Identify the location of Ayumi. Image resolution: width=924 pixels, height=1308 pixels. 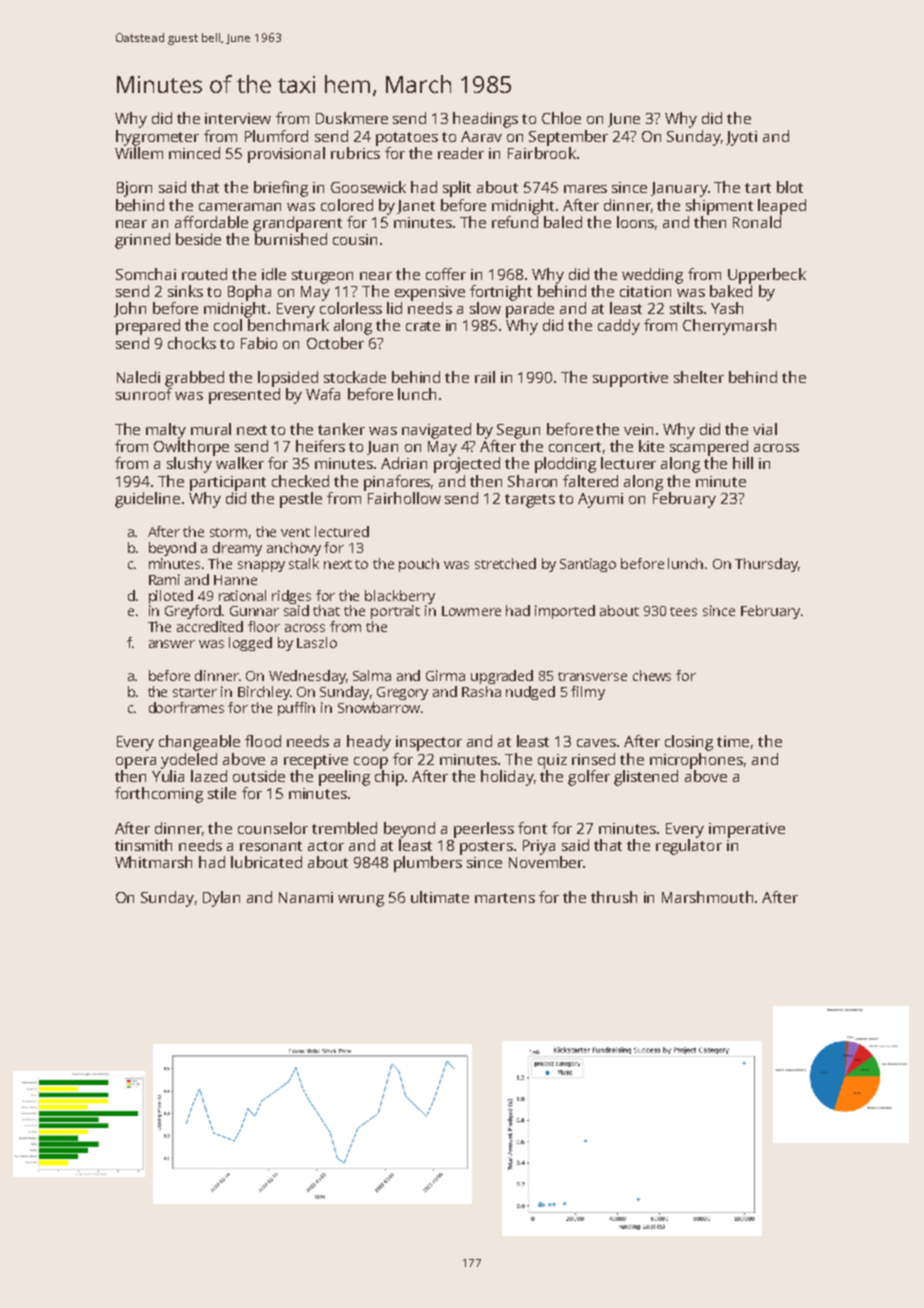
(600, 500).
